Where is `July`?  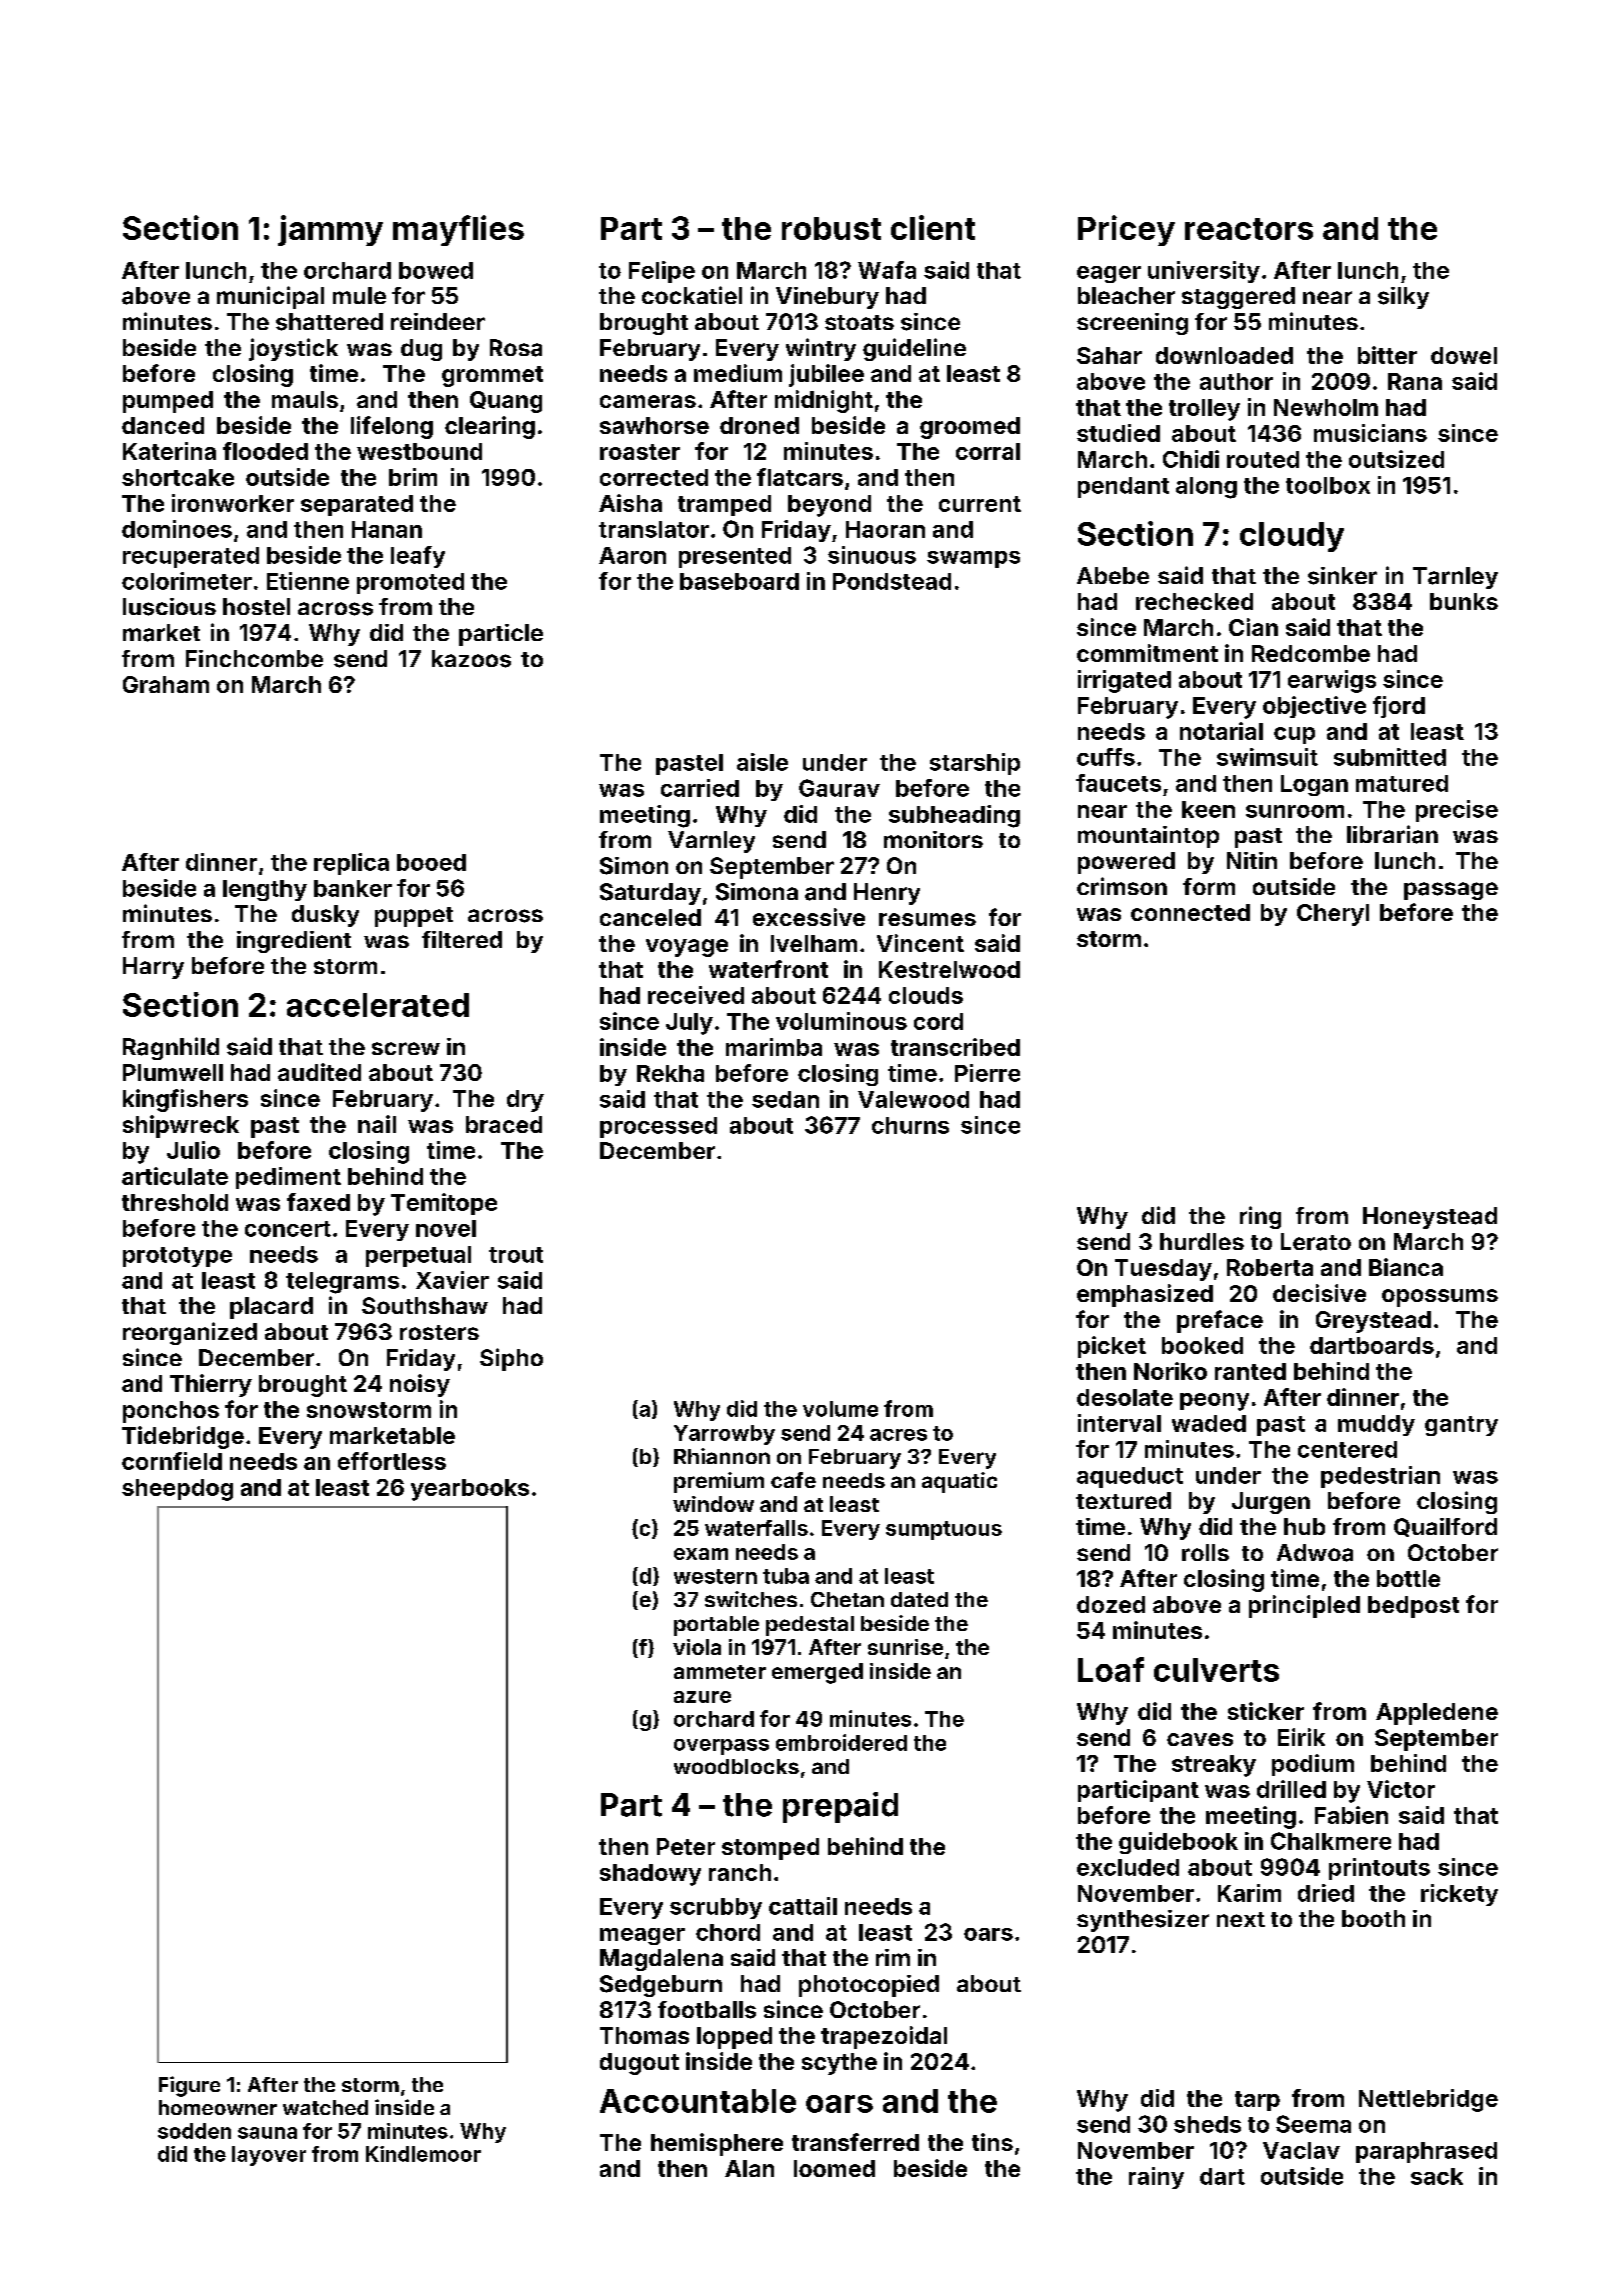
July is located at coordinates (689, 1024).
